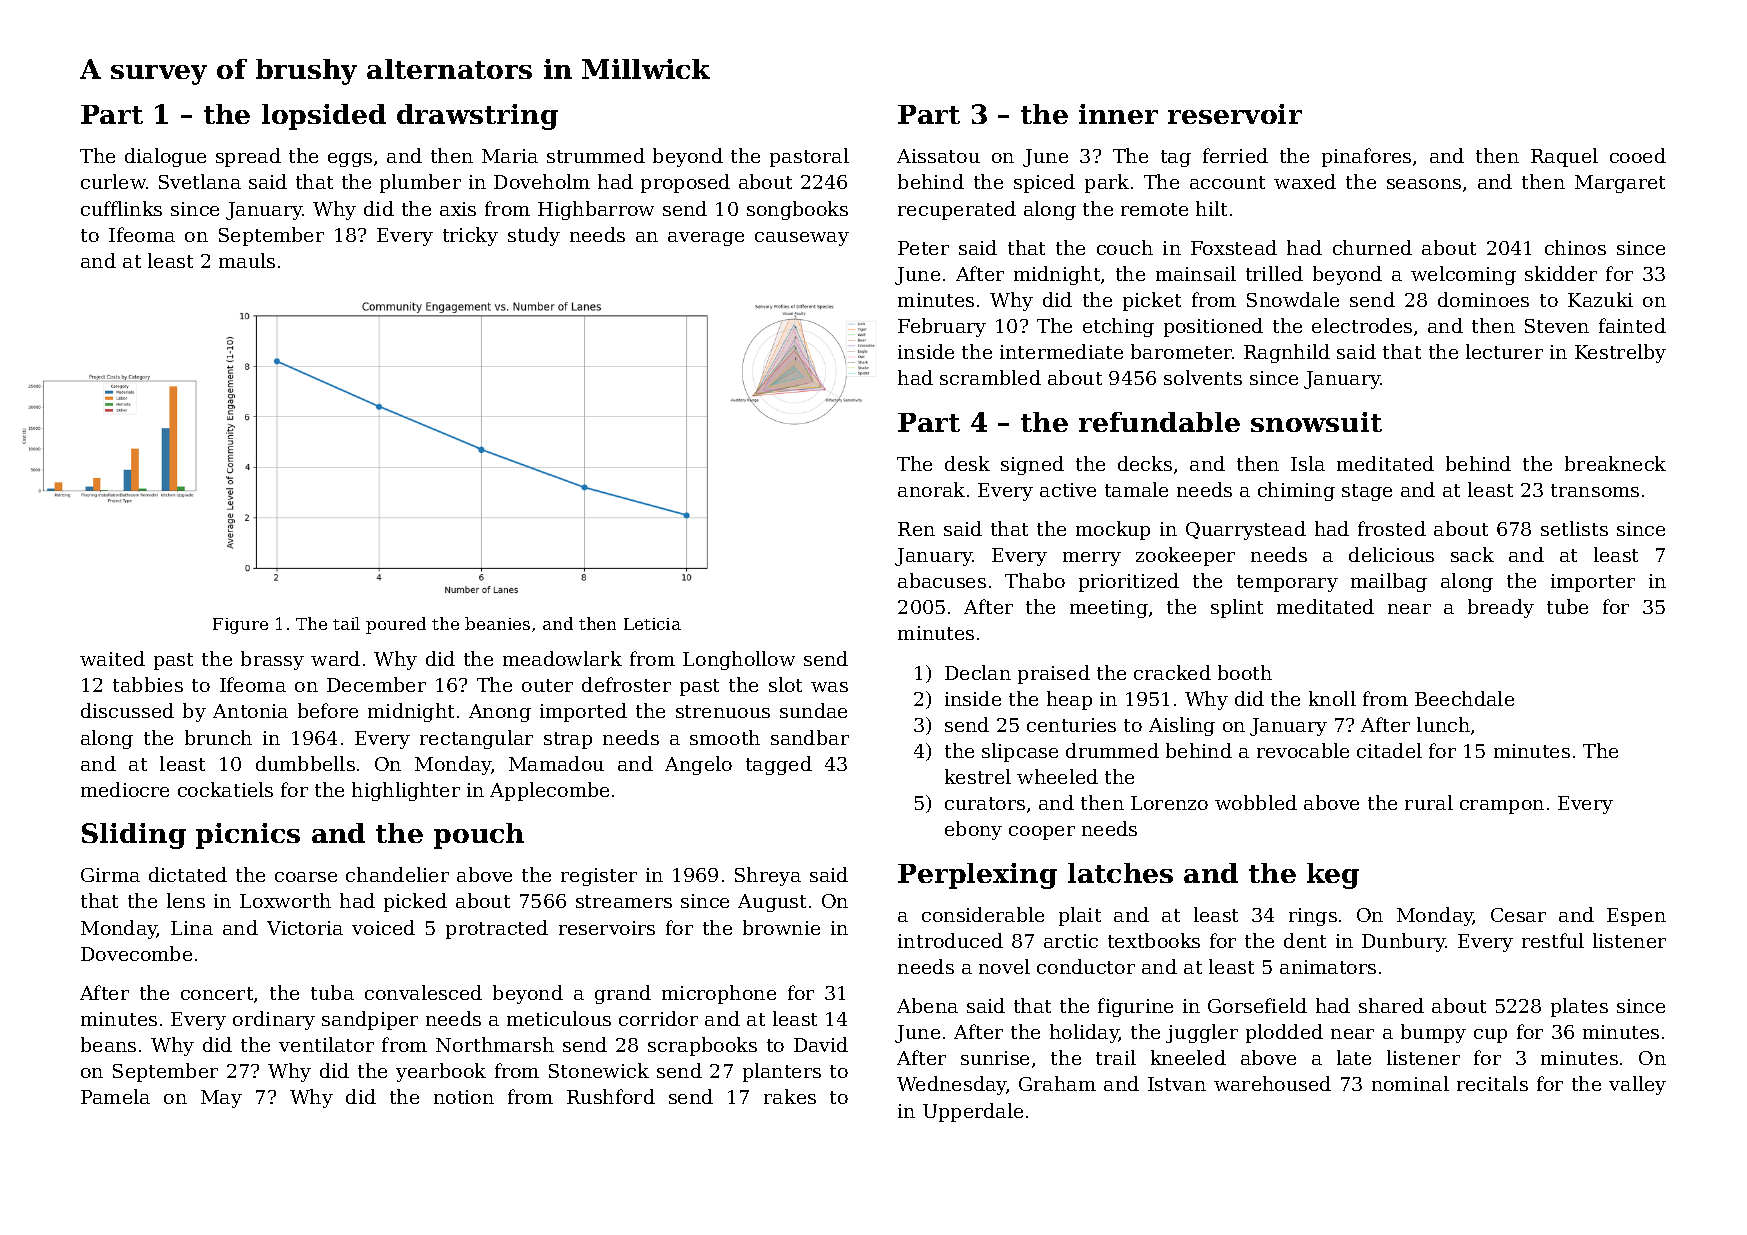 The width and height of the page is (1747, 1235). Describe the element at coordinates (1389, 750) in the page. I see `citadel` at that location.
